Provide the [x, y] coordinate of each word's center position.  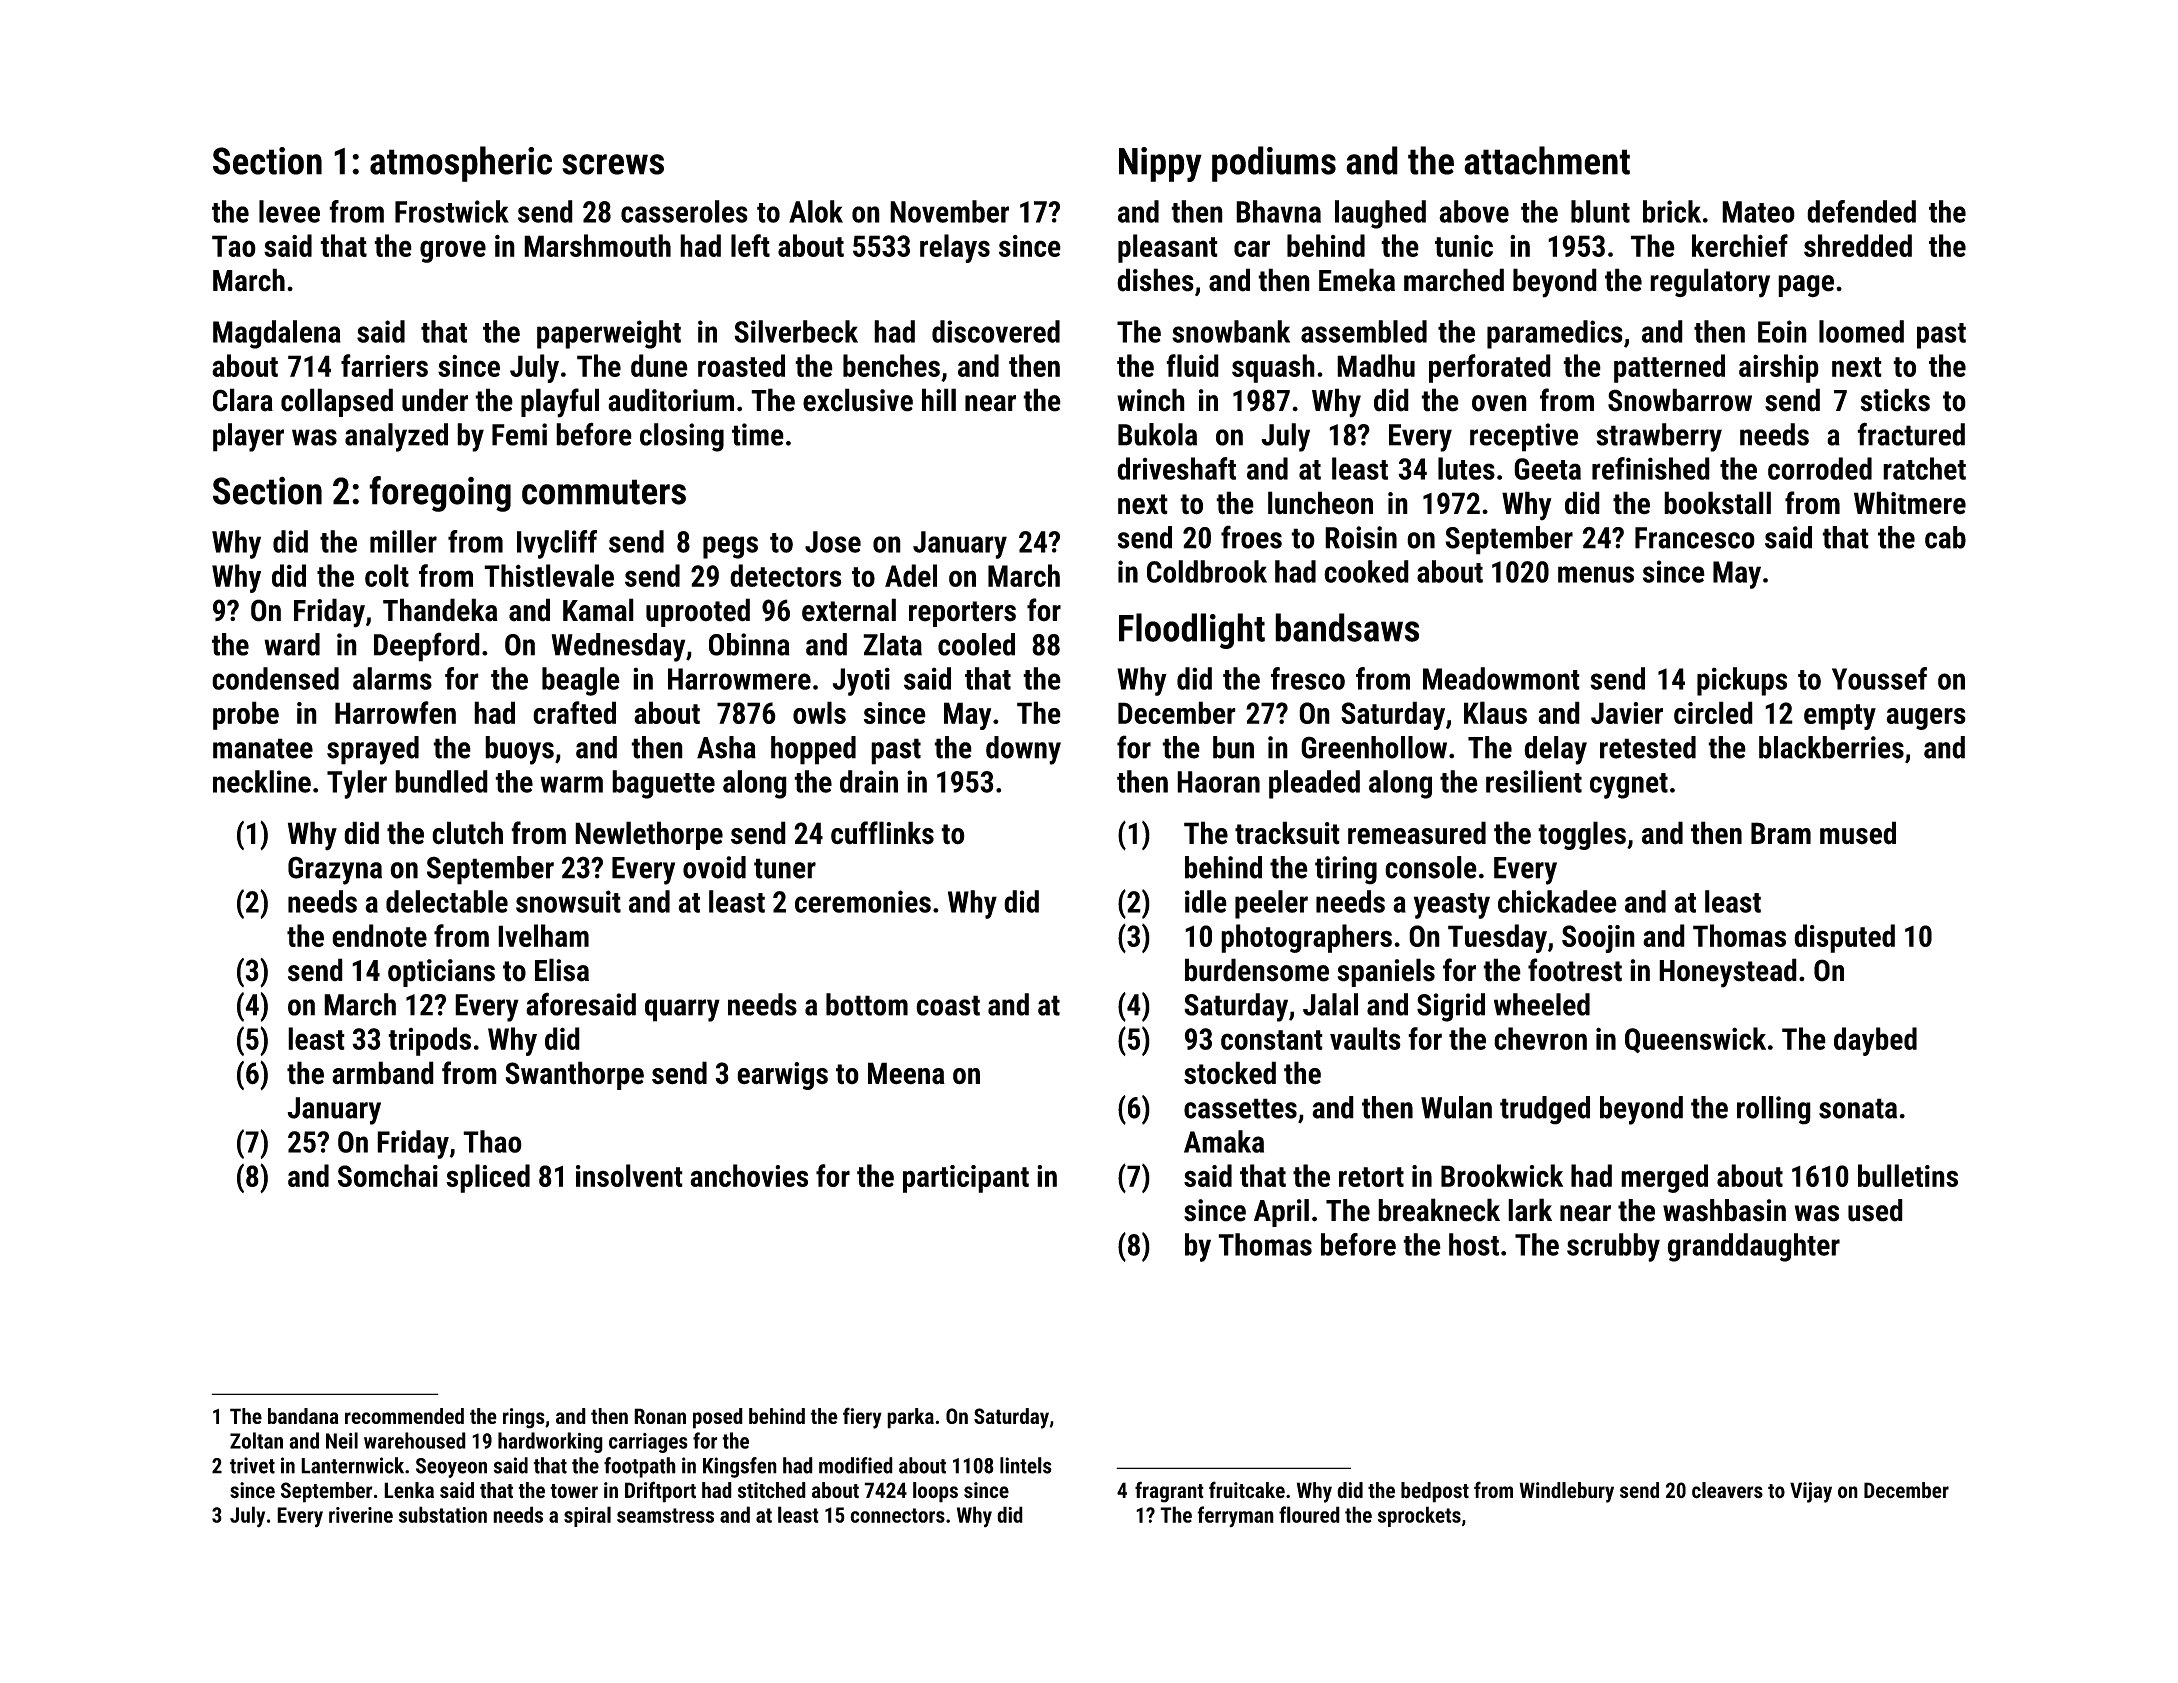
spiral [587, 1516]
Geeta [1547, 469]
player [248, 437]
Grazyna [335, 870]
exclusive [858, 400]
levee [289, 211]
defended [1861, 211]
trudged [1545, 1110]
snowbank [1231, 331]
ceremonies [863, 901]
